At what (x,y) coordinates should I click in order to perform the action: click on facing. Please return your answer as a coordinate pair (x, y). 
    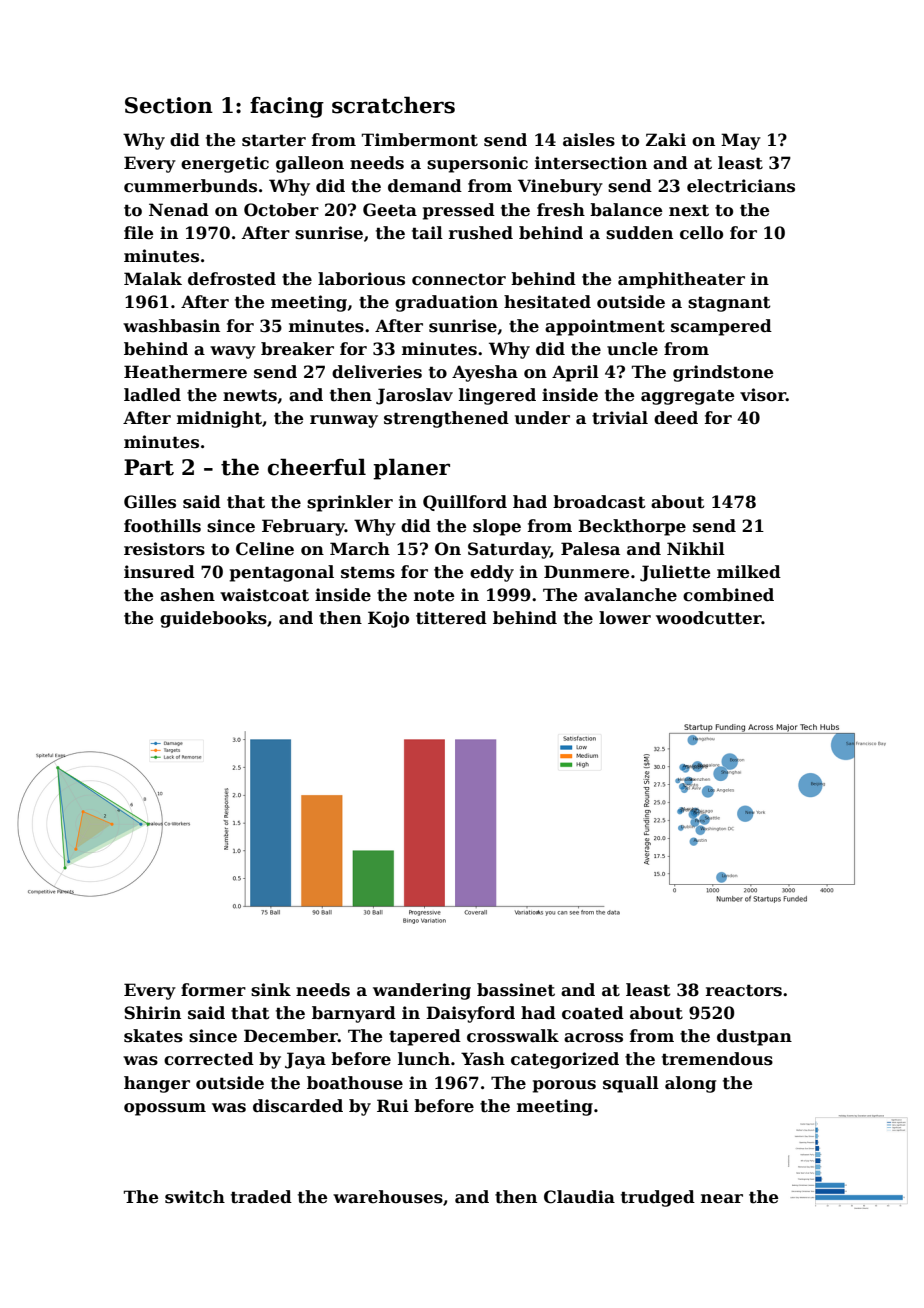
    Looking at the image, I should click on (287, 107).
